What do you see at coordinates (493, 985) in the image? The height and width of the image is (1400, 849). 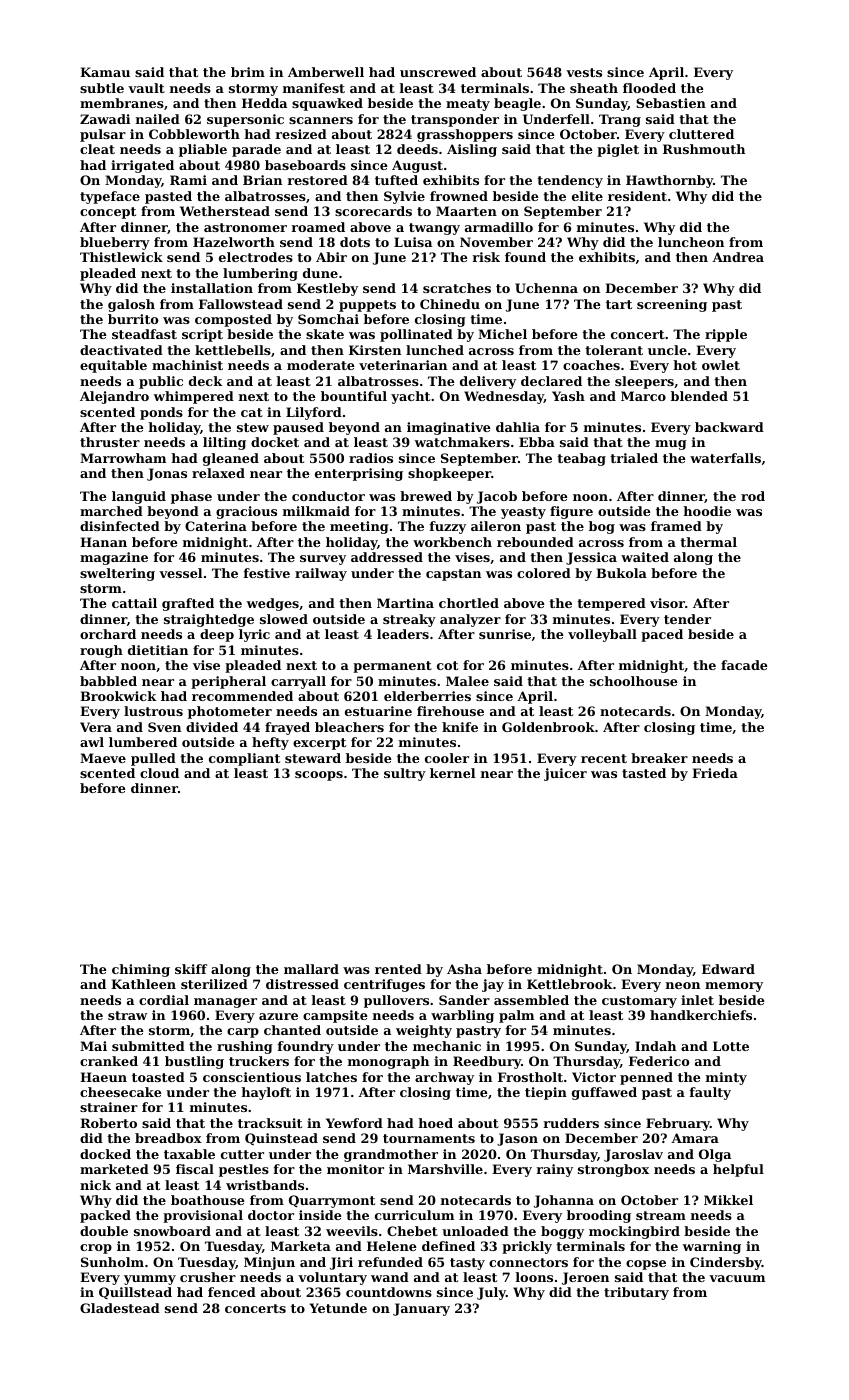 I see `jay` at bounding box center [493, 985].
